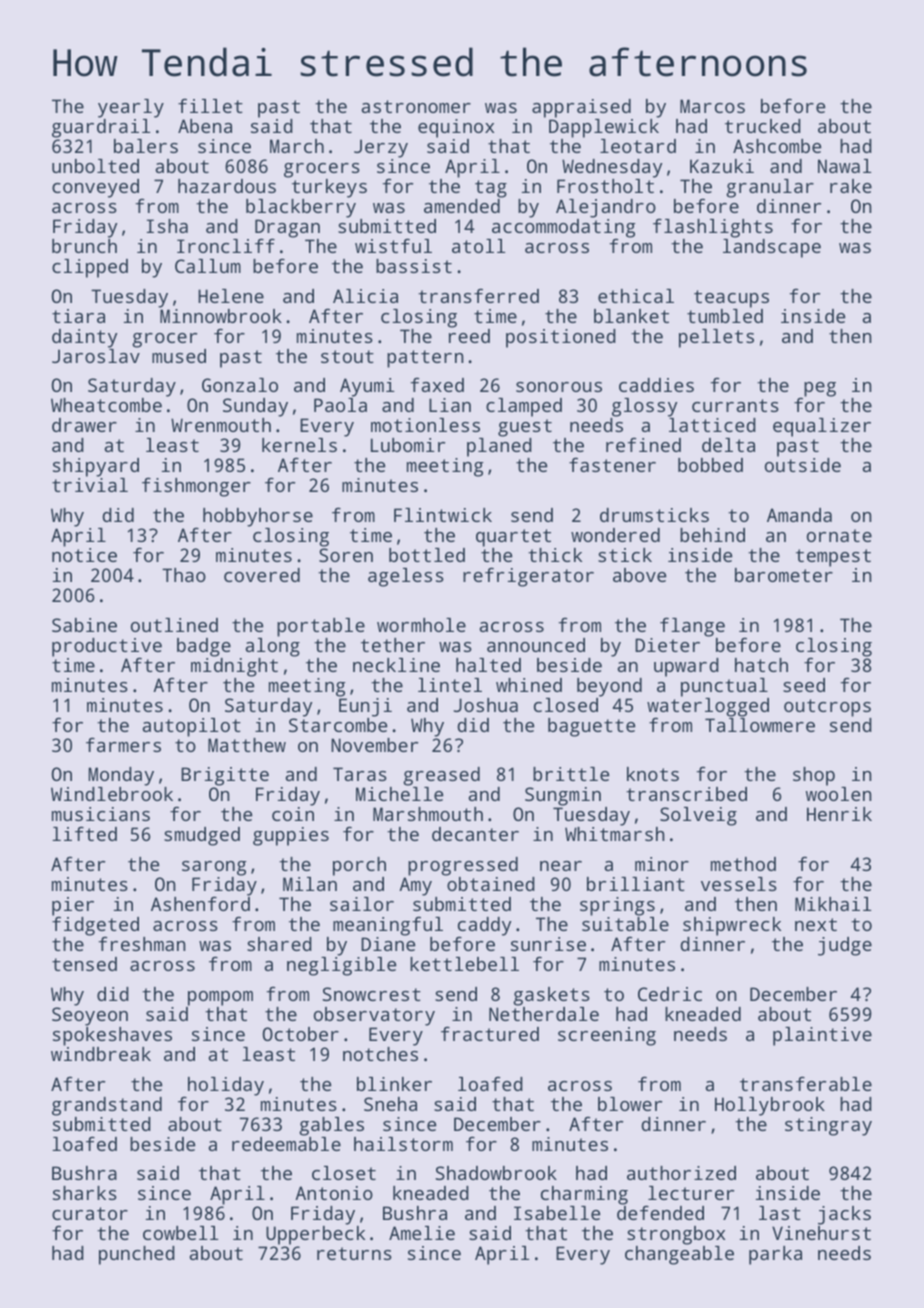 The height and width of the screenshot is (1308, 924). What do you see at coordinates (528, 577) in the screenshot?
I see `refrigerator` at bounding box center [528, 577].
